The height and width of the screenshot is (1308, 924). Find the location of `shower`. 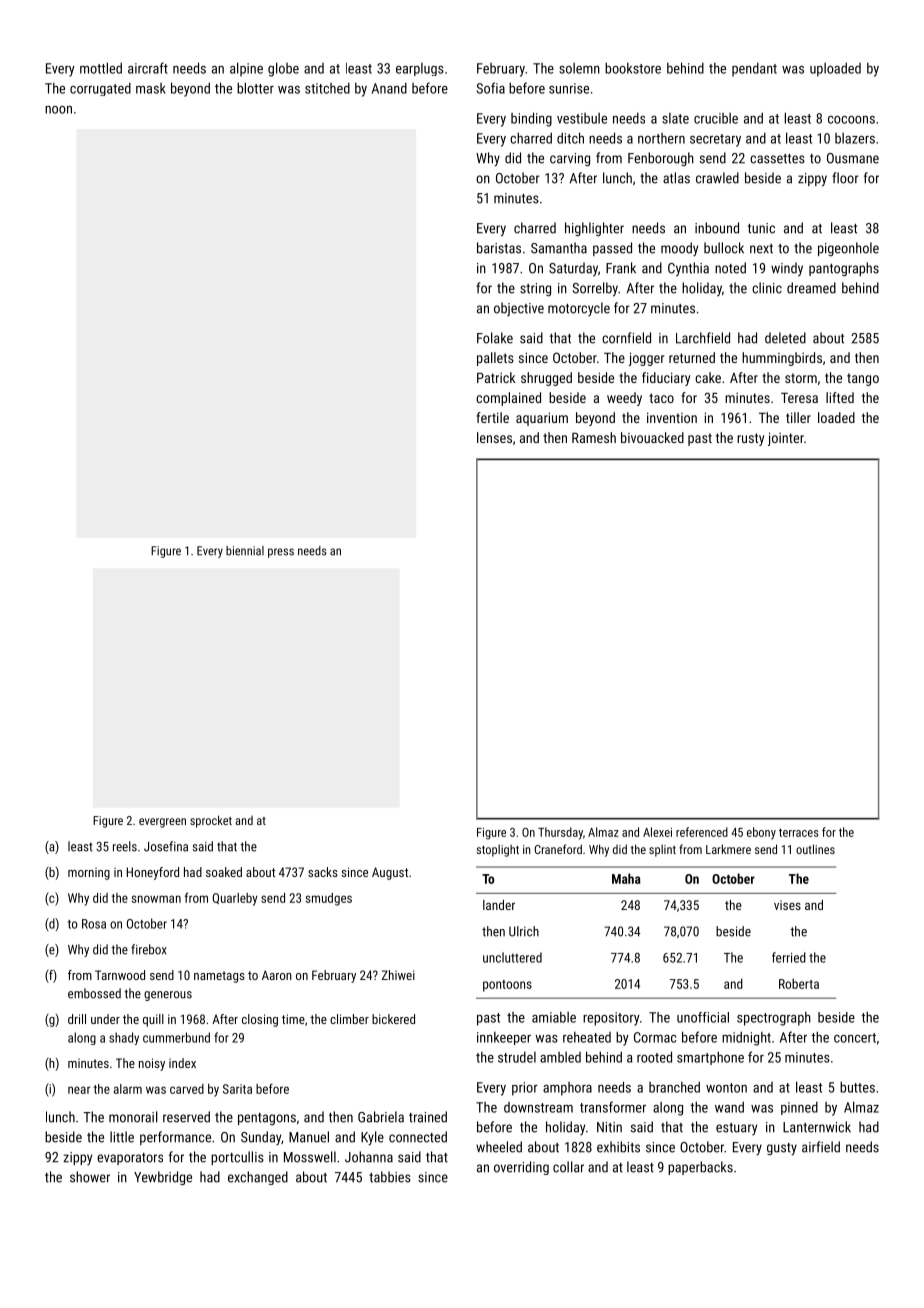

shower is located at coordinates (90, 1177).
